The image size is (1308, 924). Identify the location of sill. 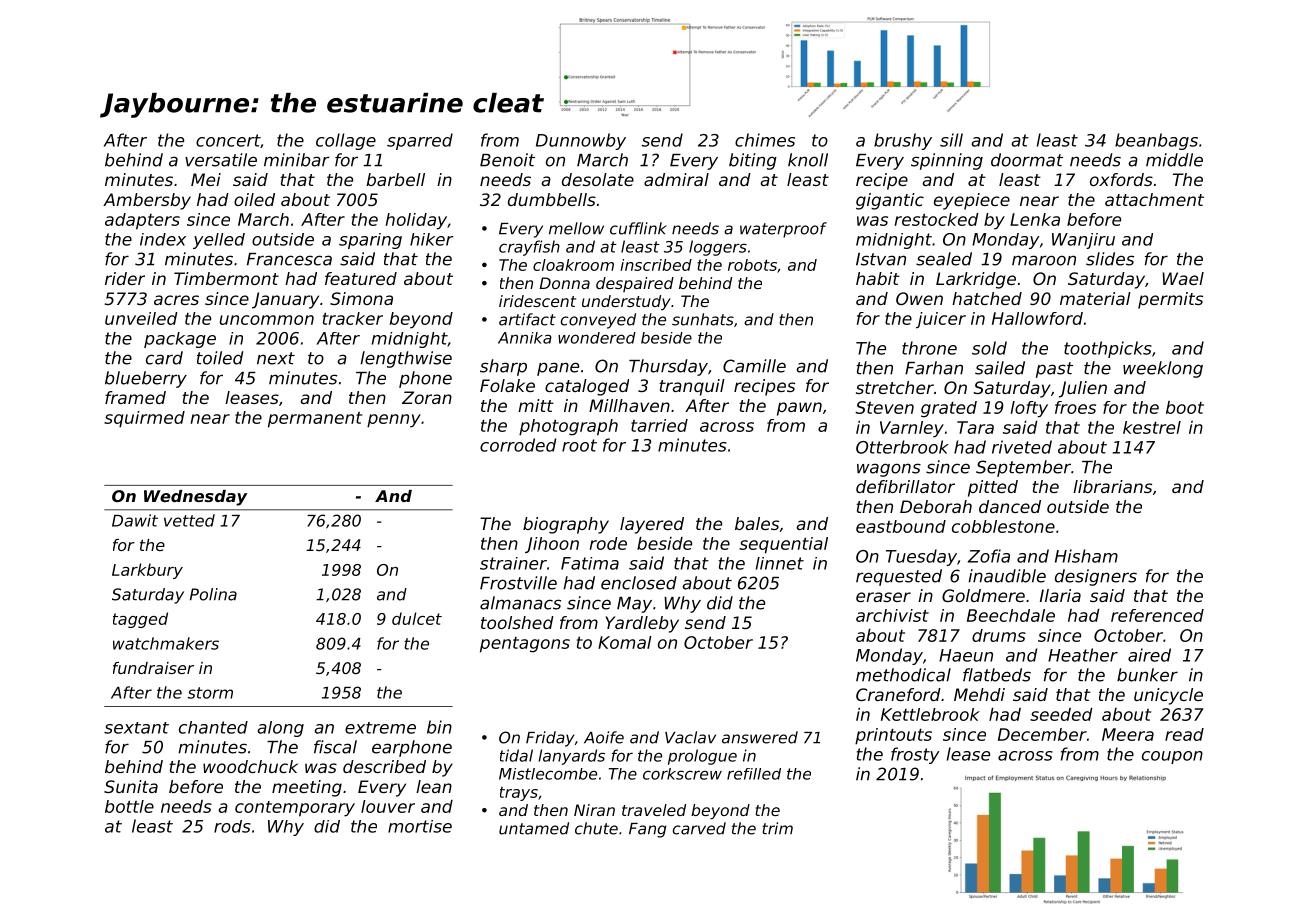
(951, 140).
